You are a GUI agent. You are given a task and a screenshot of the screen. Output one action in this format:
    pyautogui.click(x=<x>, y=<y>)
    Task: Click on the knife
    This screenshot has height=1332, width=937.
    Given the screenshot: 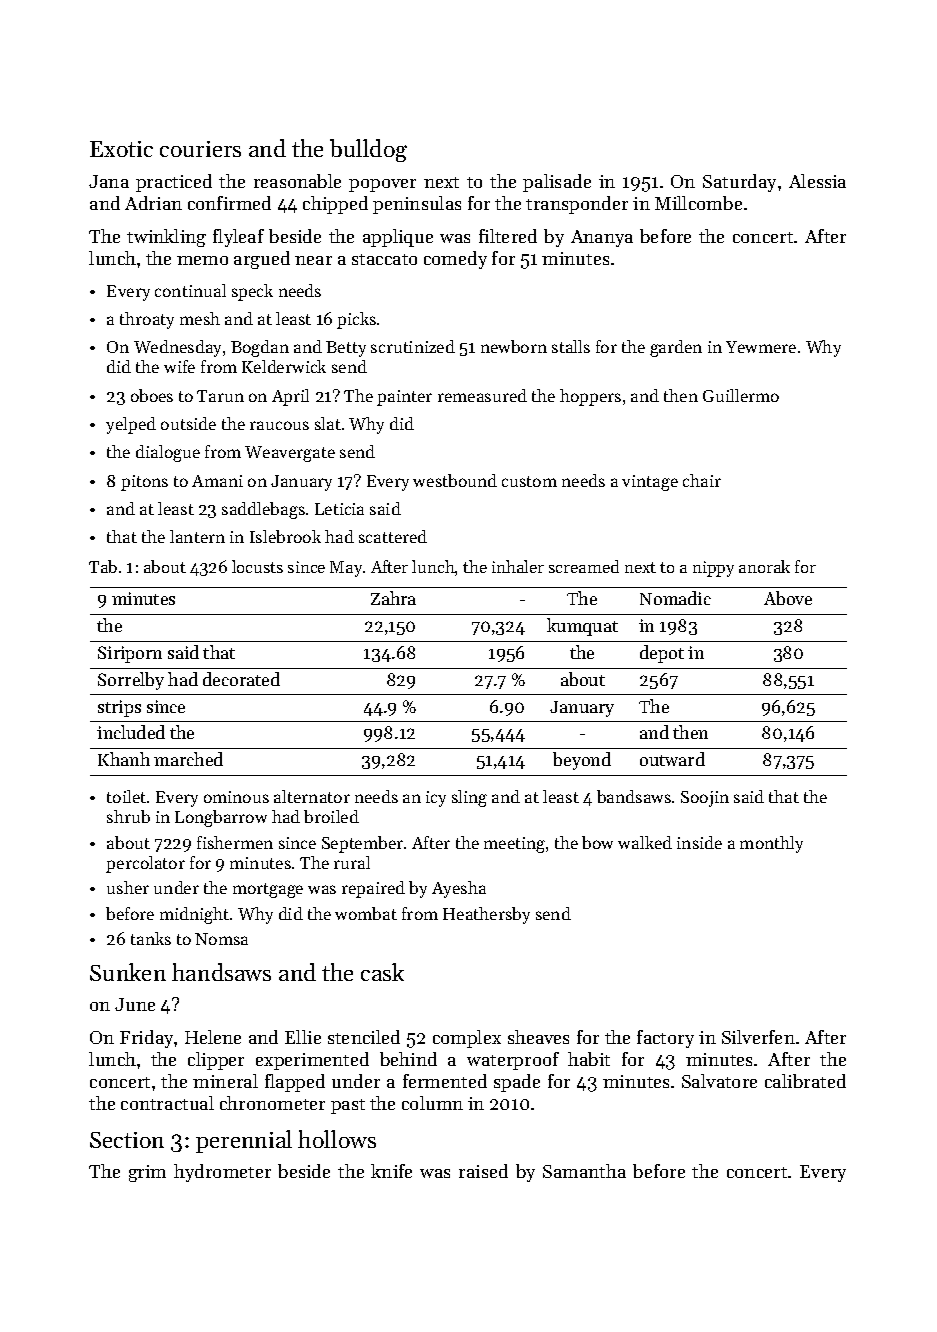 What is the action you would take?
    pyautogui.click(x=391, y=1171)
